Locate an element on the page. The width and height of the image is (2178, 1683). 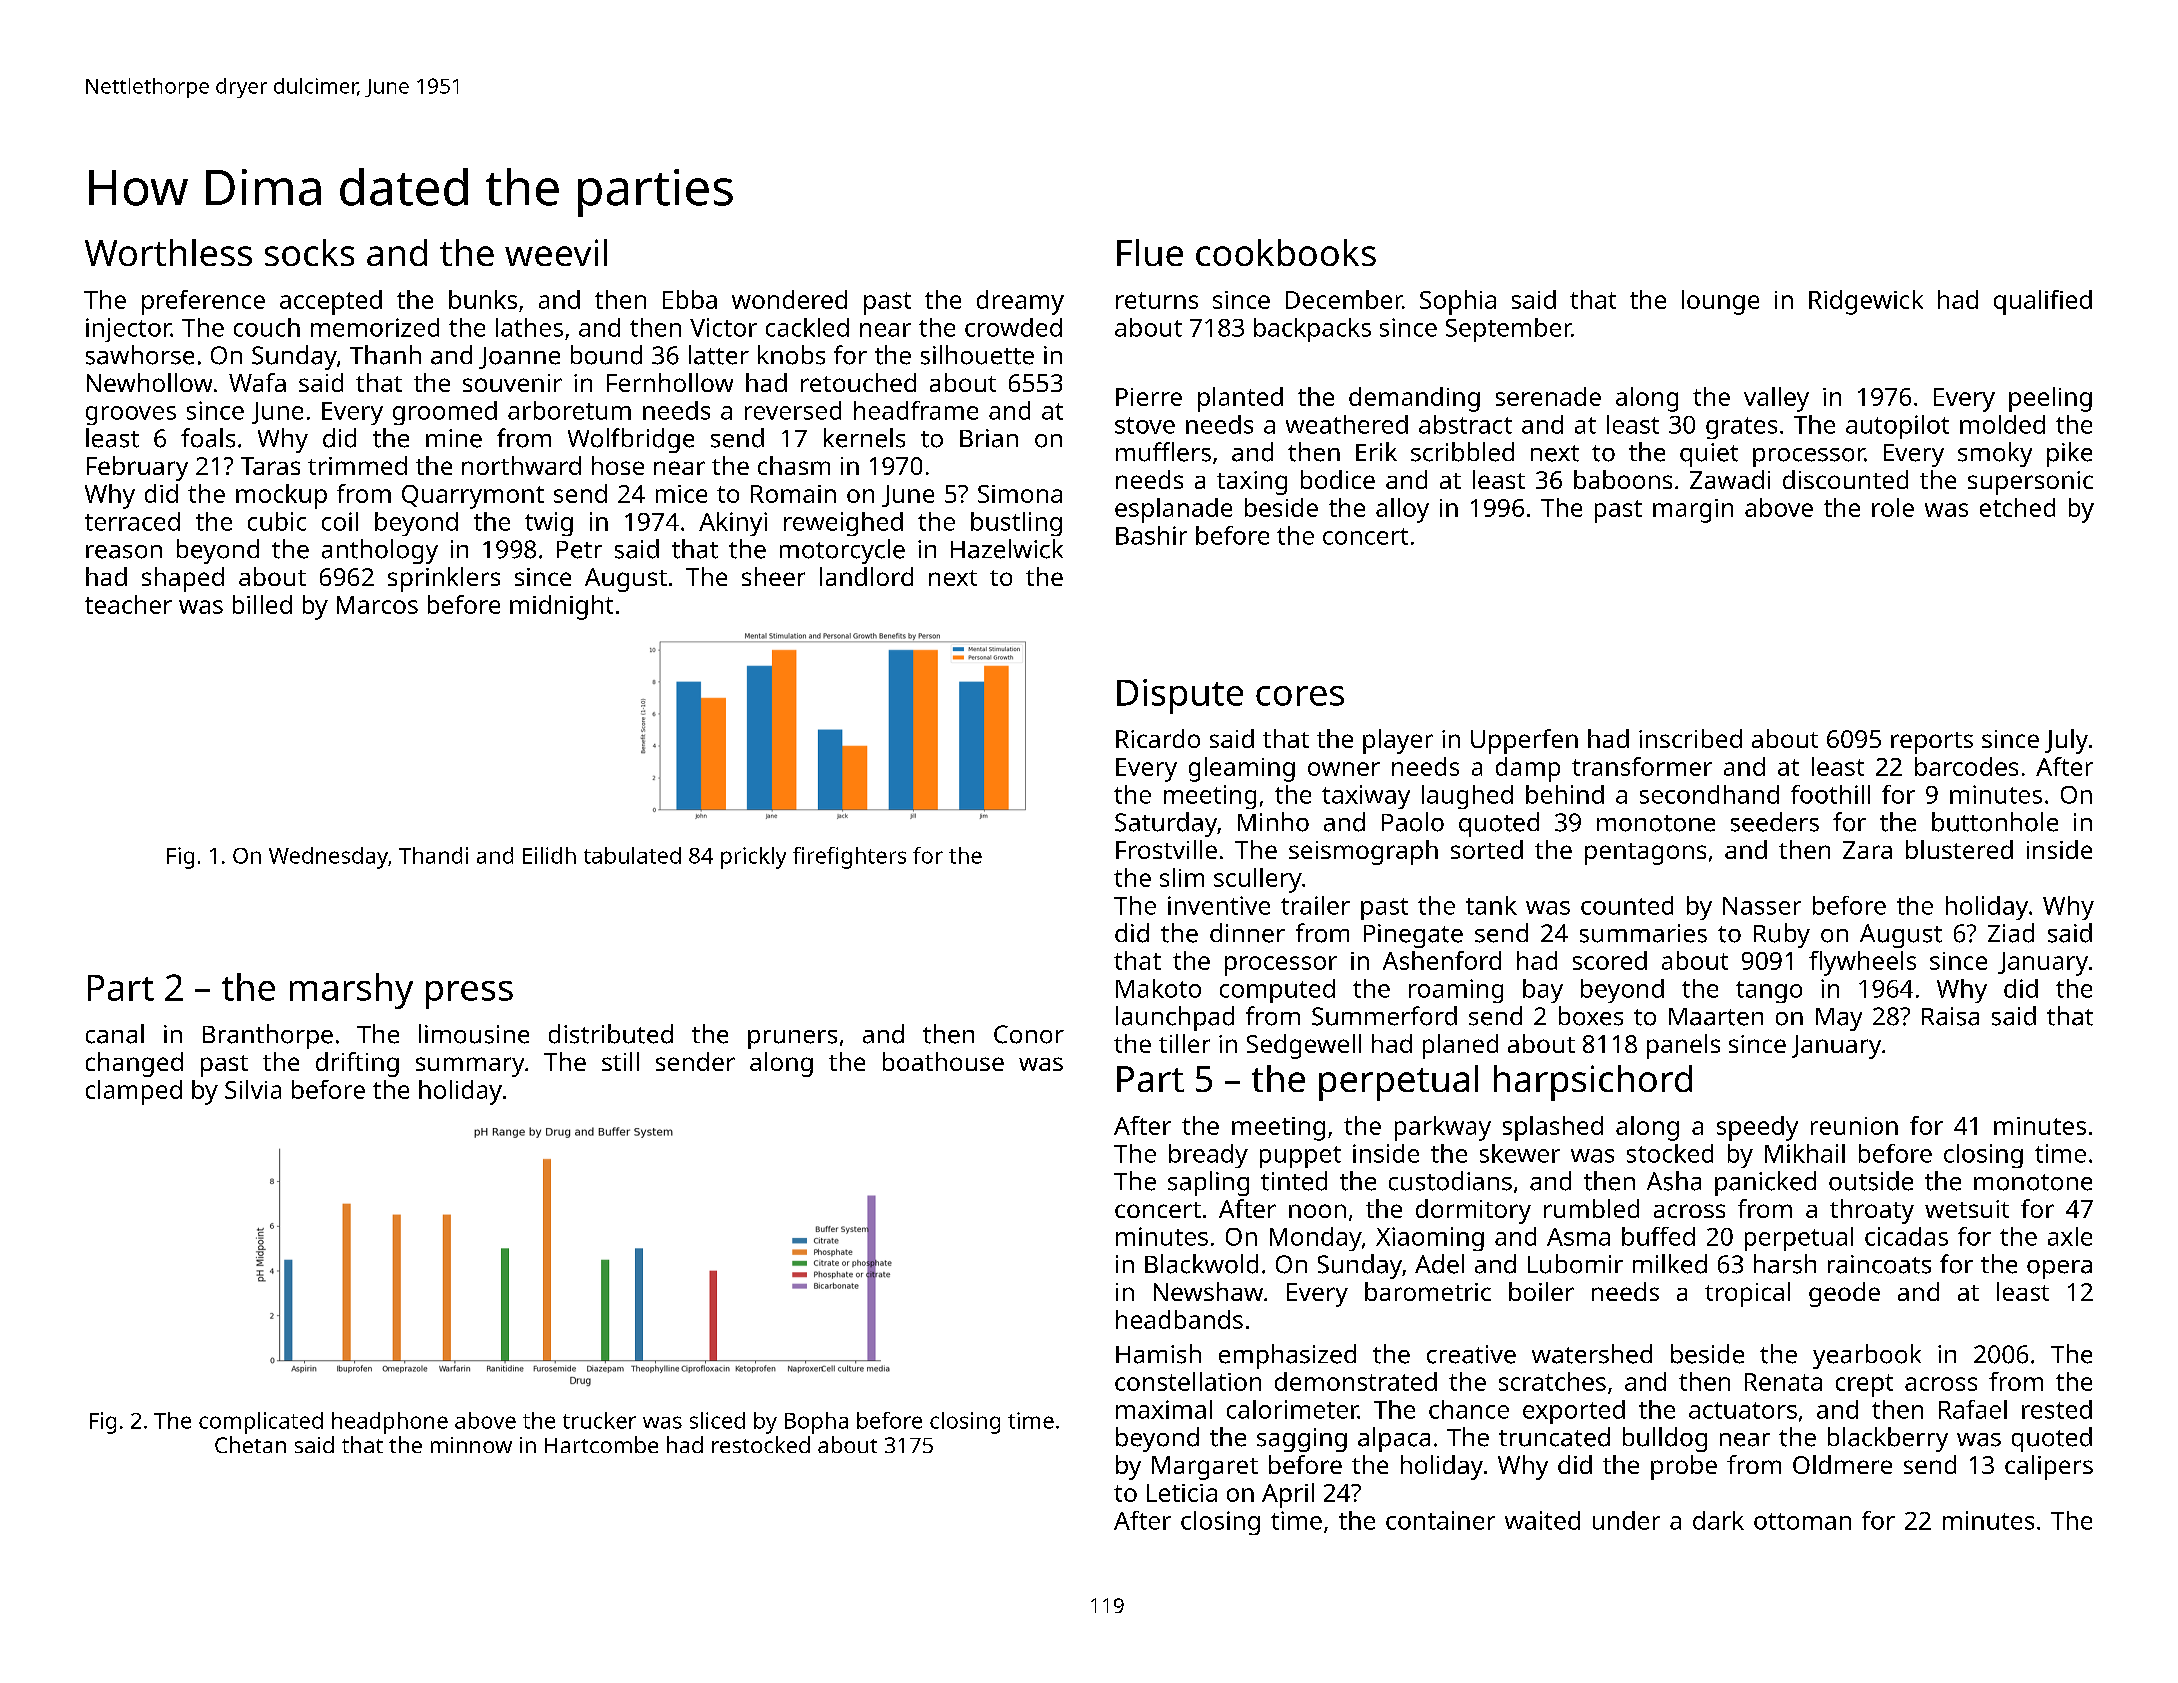
mine is located at coordinates (454, 438).
